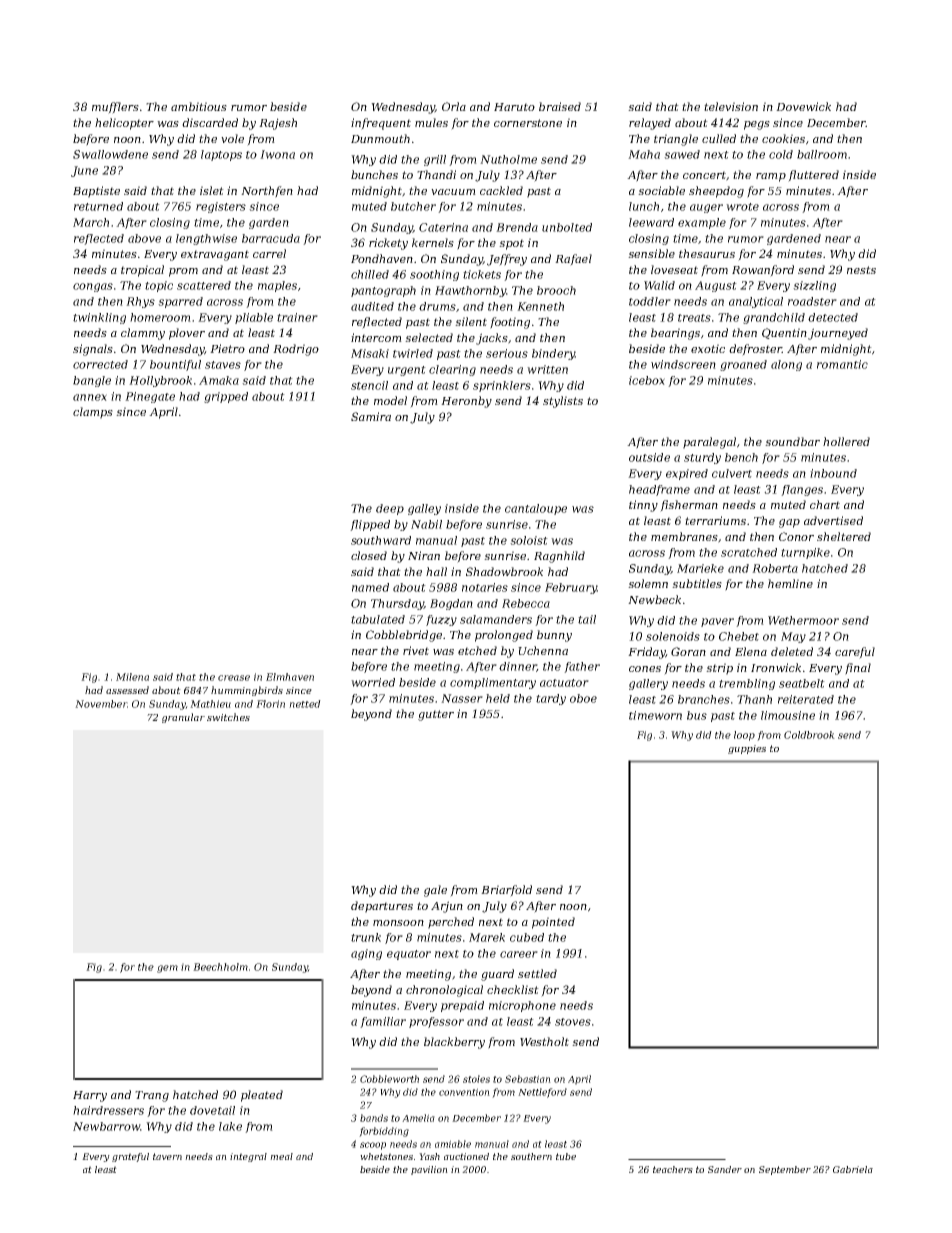 This screenshot has width=952, height=1233. I want to click on nests, so click(861, 270).
